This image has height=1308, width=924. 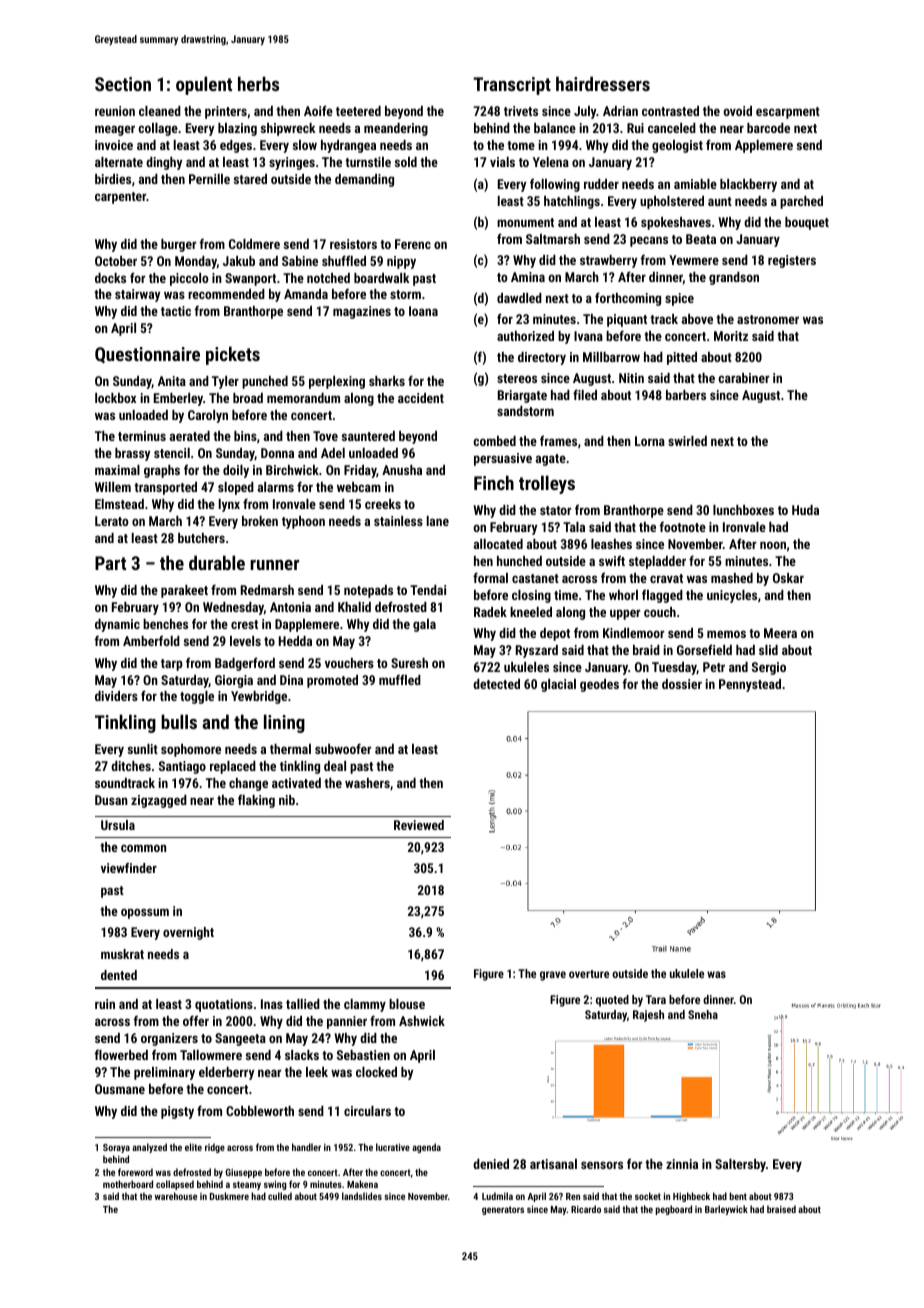 What do you see at coordinates (182, 767) in the image?
I see `Santiago` at bounding box center [182, 767].
